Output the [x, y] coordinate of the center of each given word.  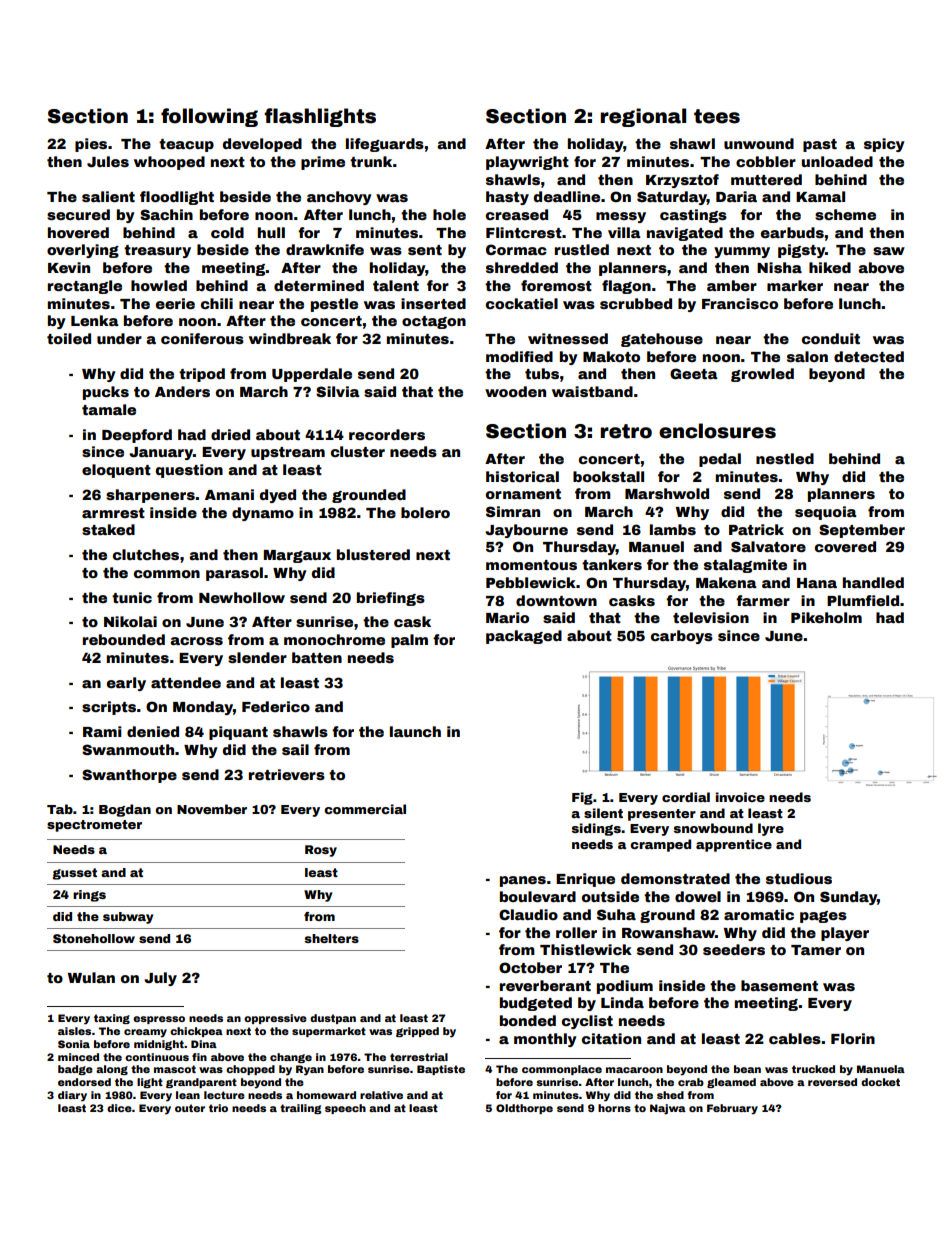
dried [230, 434]
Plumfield [863, 600]
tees [717, 116]
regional [643, 117]
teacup [186, 145]
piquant [238, 733]
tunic [132, 597]
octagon [434, 322]
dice [119, 1108]
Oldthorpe [524, 1109]
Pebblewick [531, 582]
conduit [831, 338]
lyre [771, 829]
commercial [365, 809]
